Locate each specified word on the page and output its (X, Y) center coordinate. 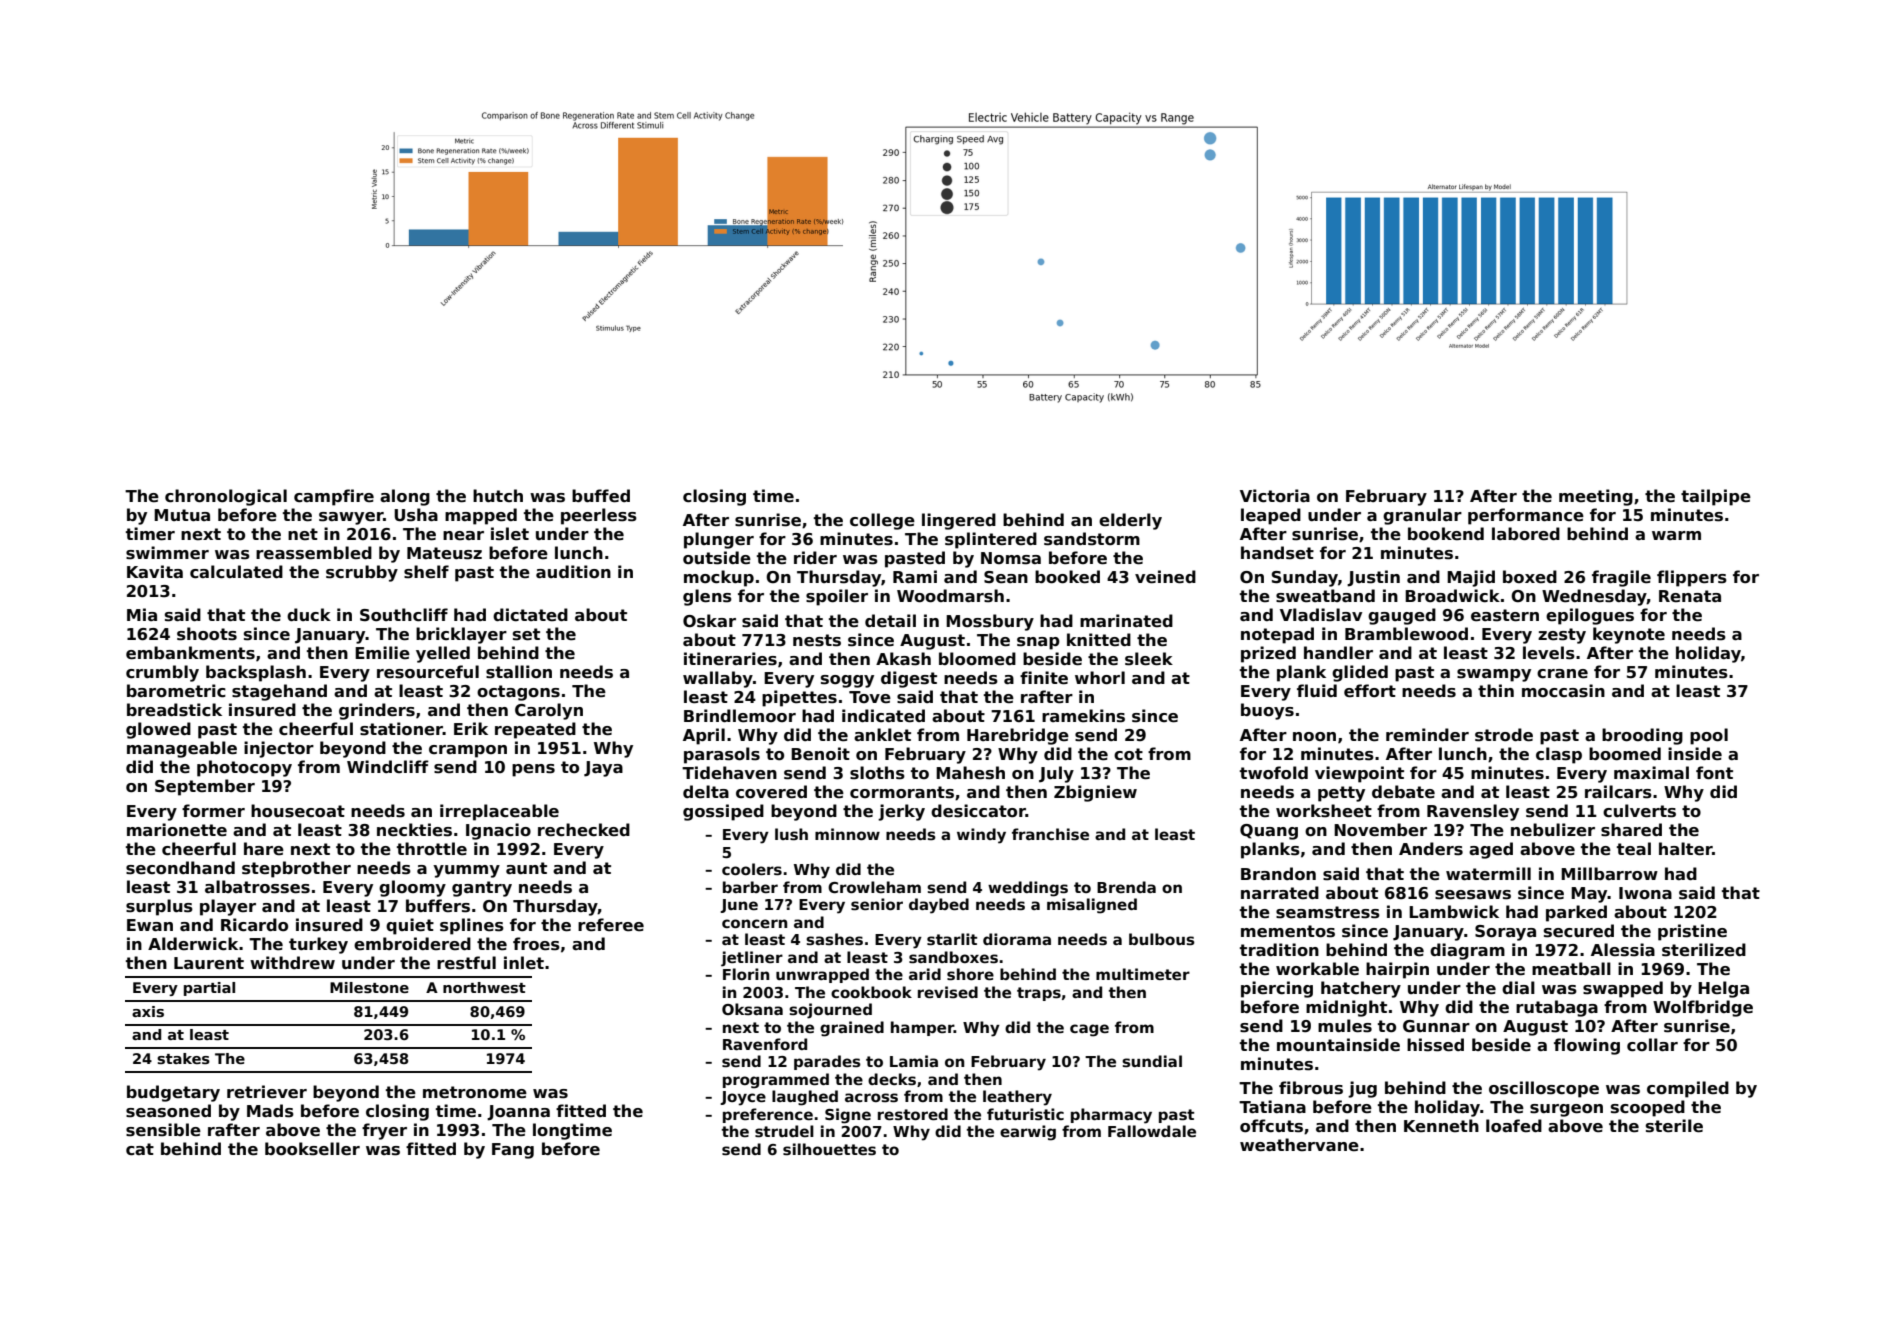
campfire (334, 497)
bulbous (1162, 939)
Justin (1373, 578)
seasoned (168, 1111)
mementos (1288, 931)
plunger (719, 540)
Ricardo (254, 925)
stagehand (279, 692)
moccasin (1563, 691)
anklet (882, 735)
